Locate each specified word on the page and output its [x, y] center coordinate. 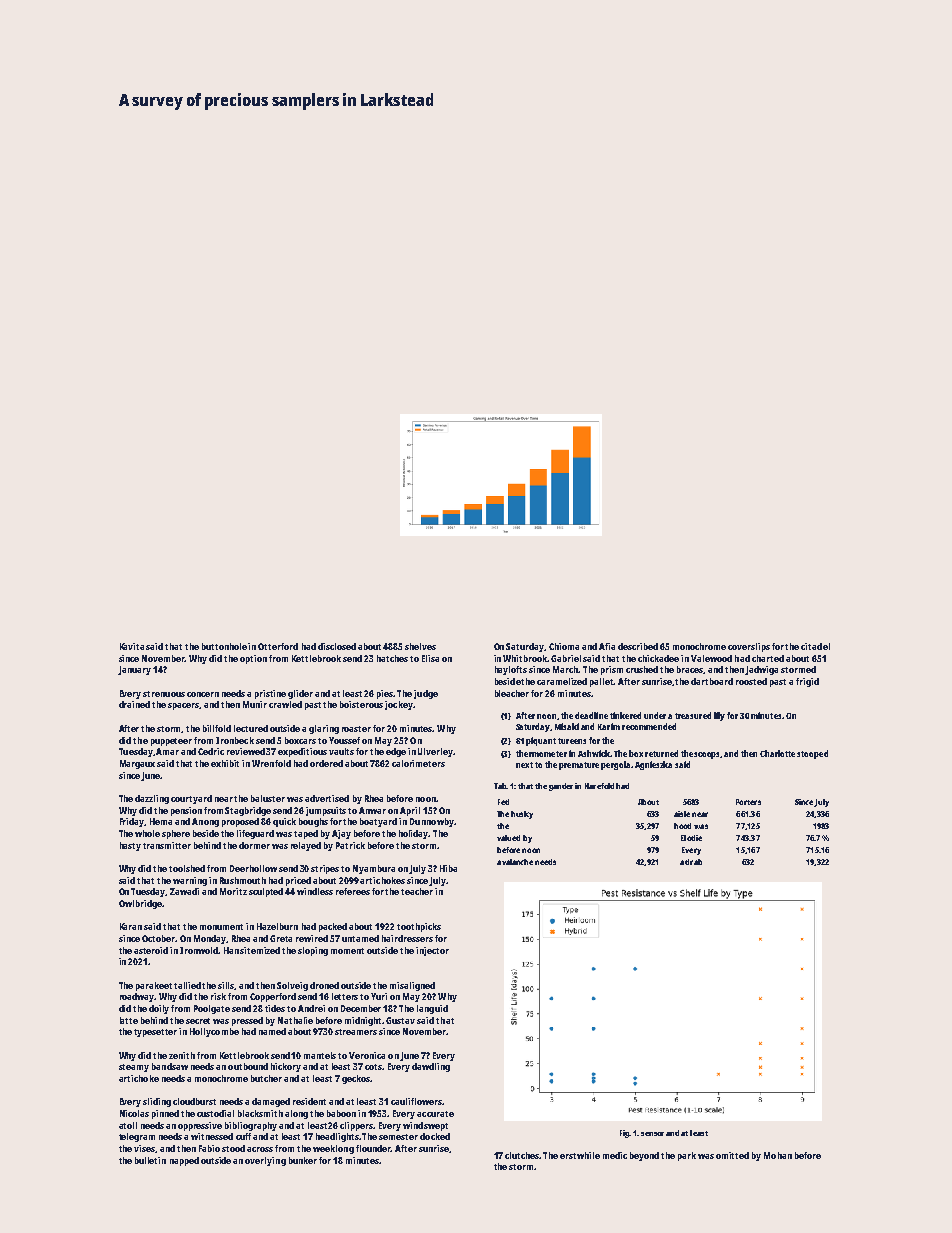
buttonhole [224, 646]
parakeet [154, 986]
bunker [303, 1160]
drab [693, 862]
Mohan [778, 1155]
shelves [420, 646]
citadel [815, 646]
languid [432, 1009]
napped [184, 1161]
